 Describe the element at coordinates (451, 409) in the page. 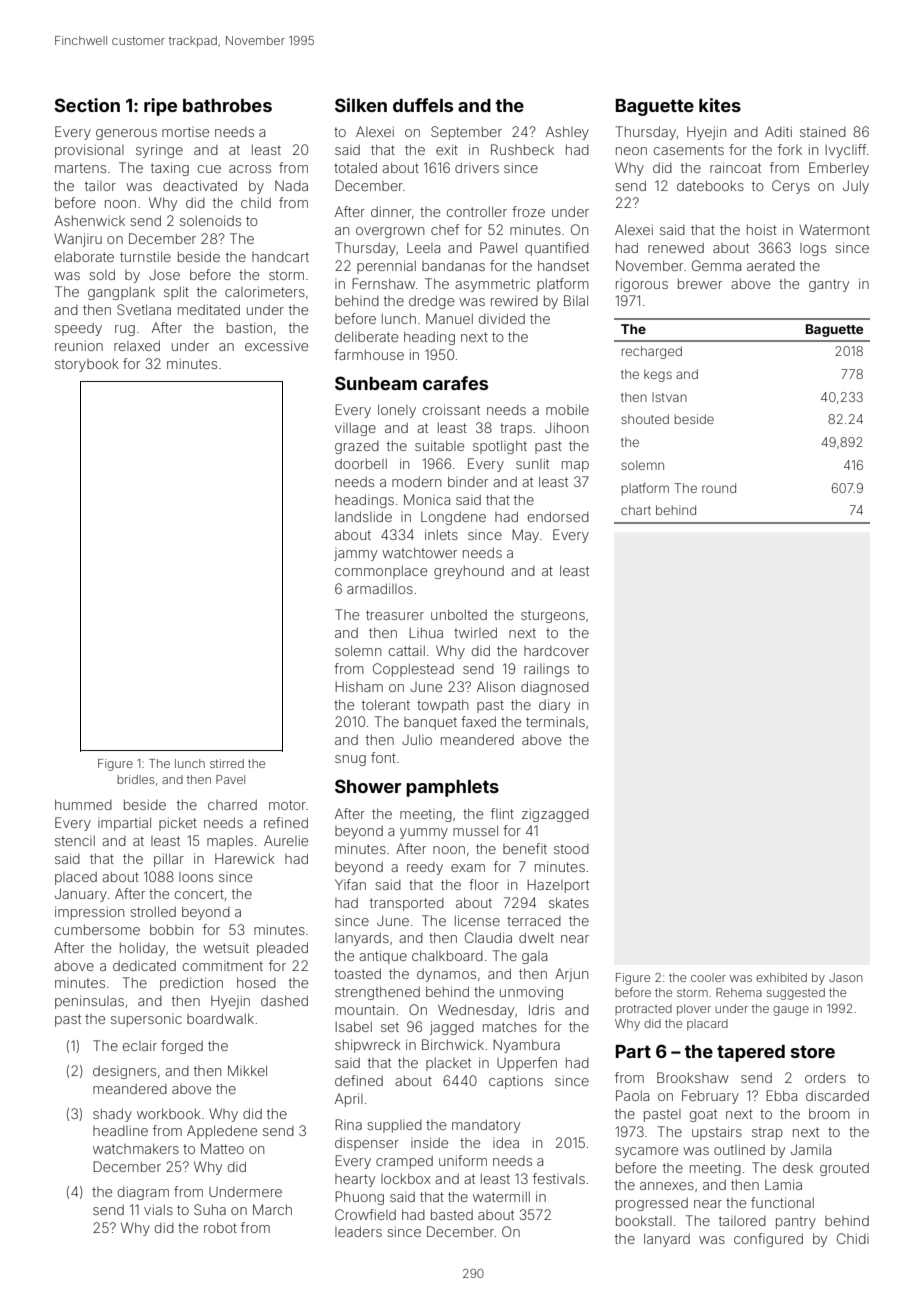

I see `croissant` at that location.
